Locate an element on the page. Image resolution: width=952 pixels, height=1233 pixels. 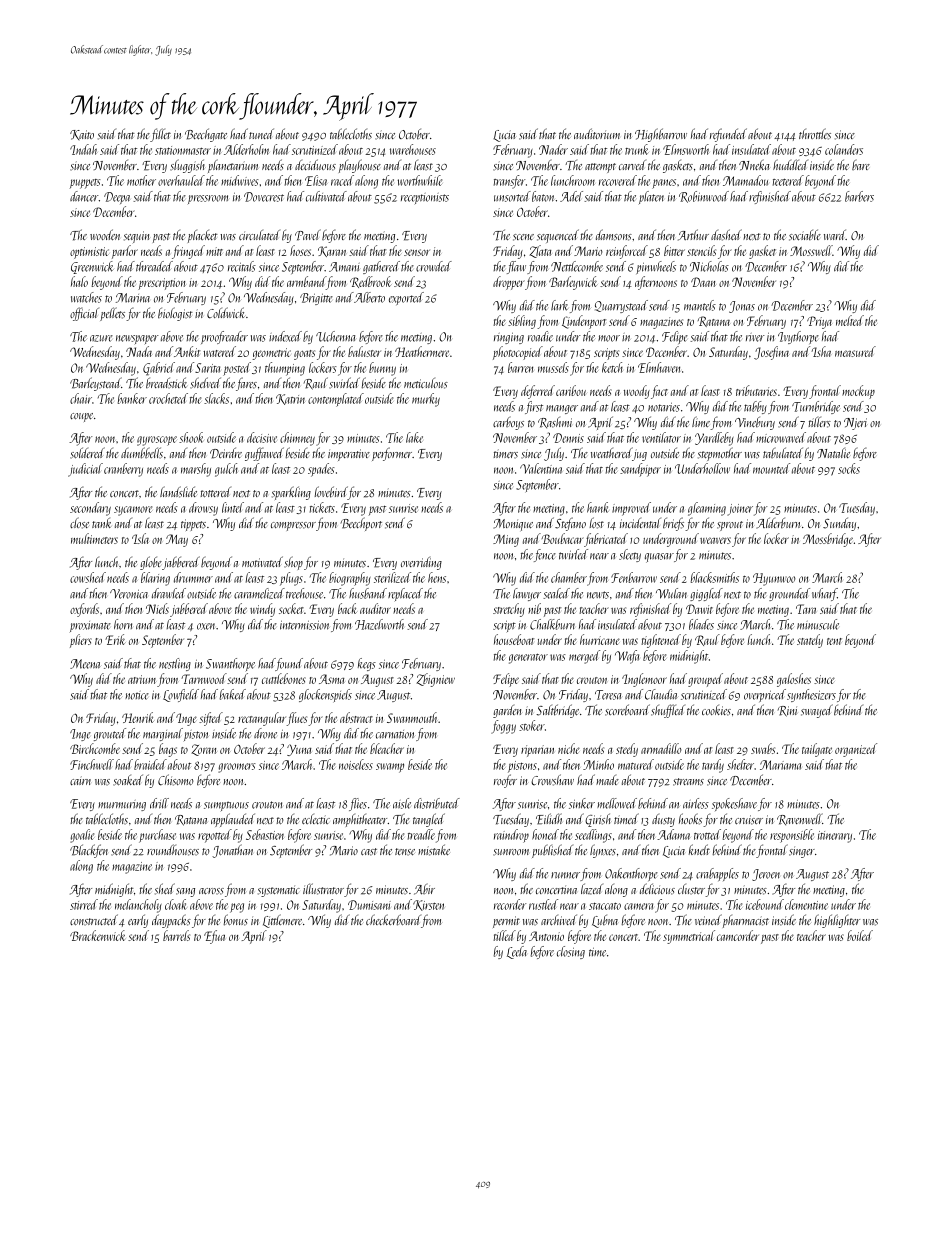
windy is located at coordinates (262, 610).
